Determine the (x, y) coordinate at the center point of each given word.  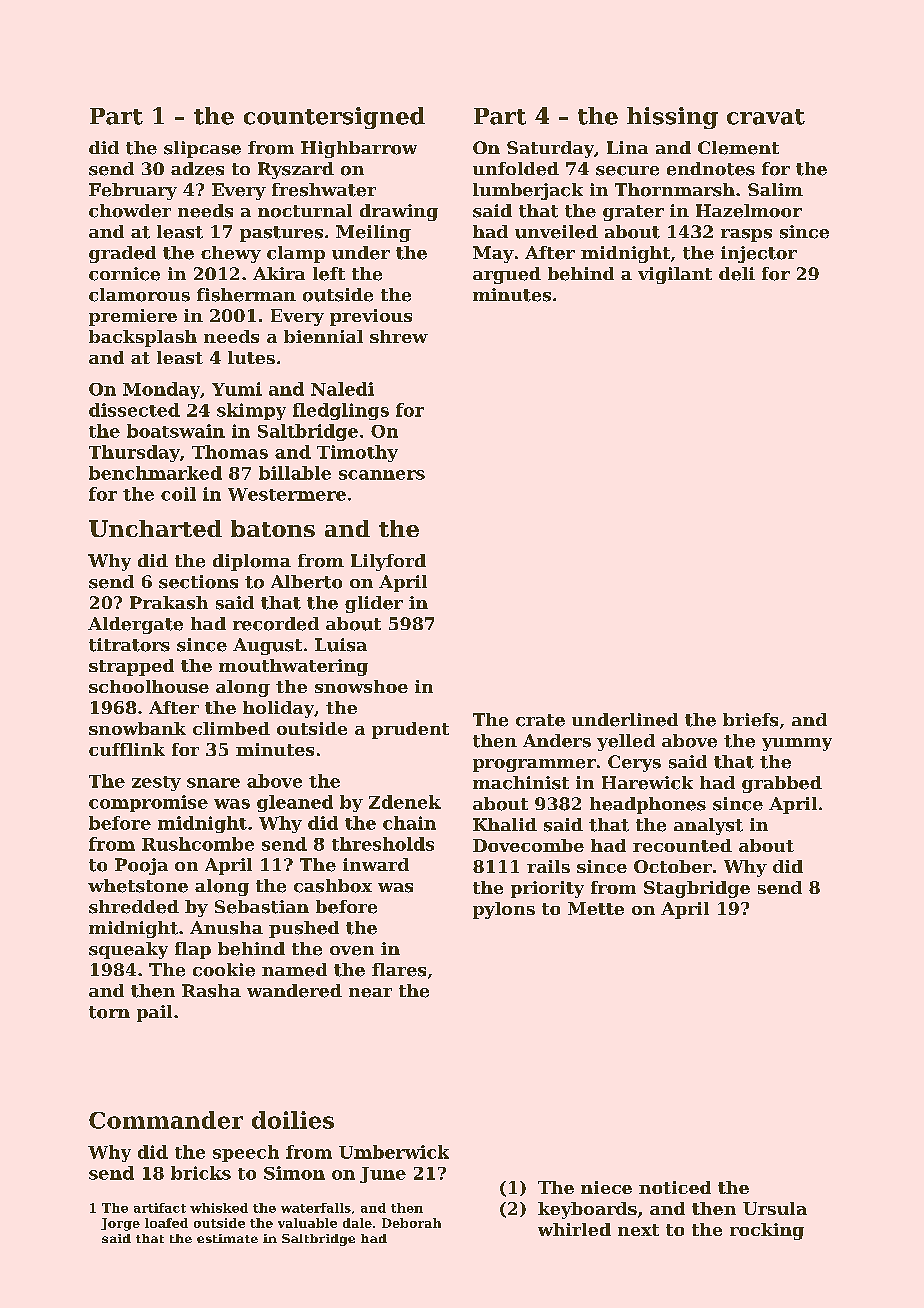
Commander (166, 1120)
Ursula (775, 1208)
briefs (750, 720)
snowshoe (361, 686)
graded (122, 254)
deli (737, 274)
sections (198, 582)
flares (399, 970)
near (370, 993)
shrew (399, 336)
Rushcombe (198, 844)
